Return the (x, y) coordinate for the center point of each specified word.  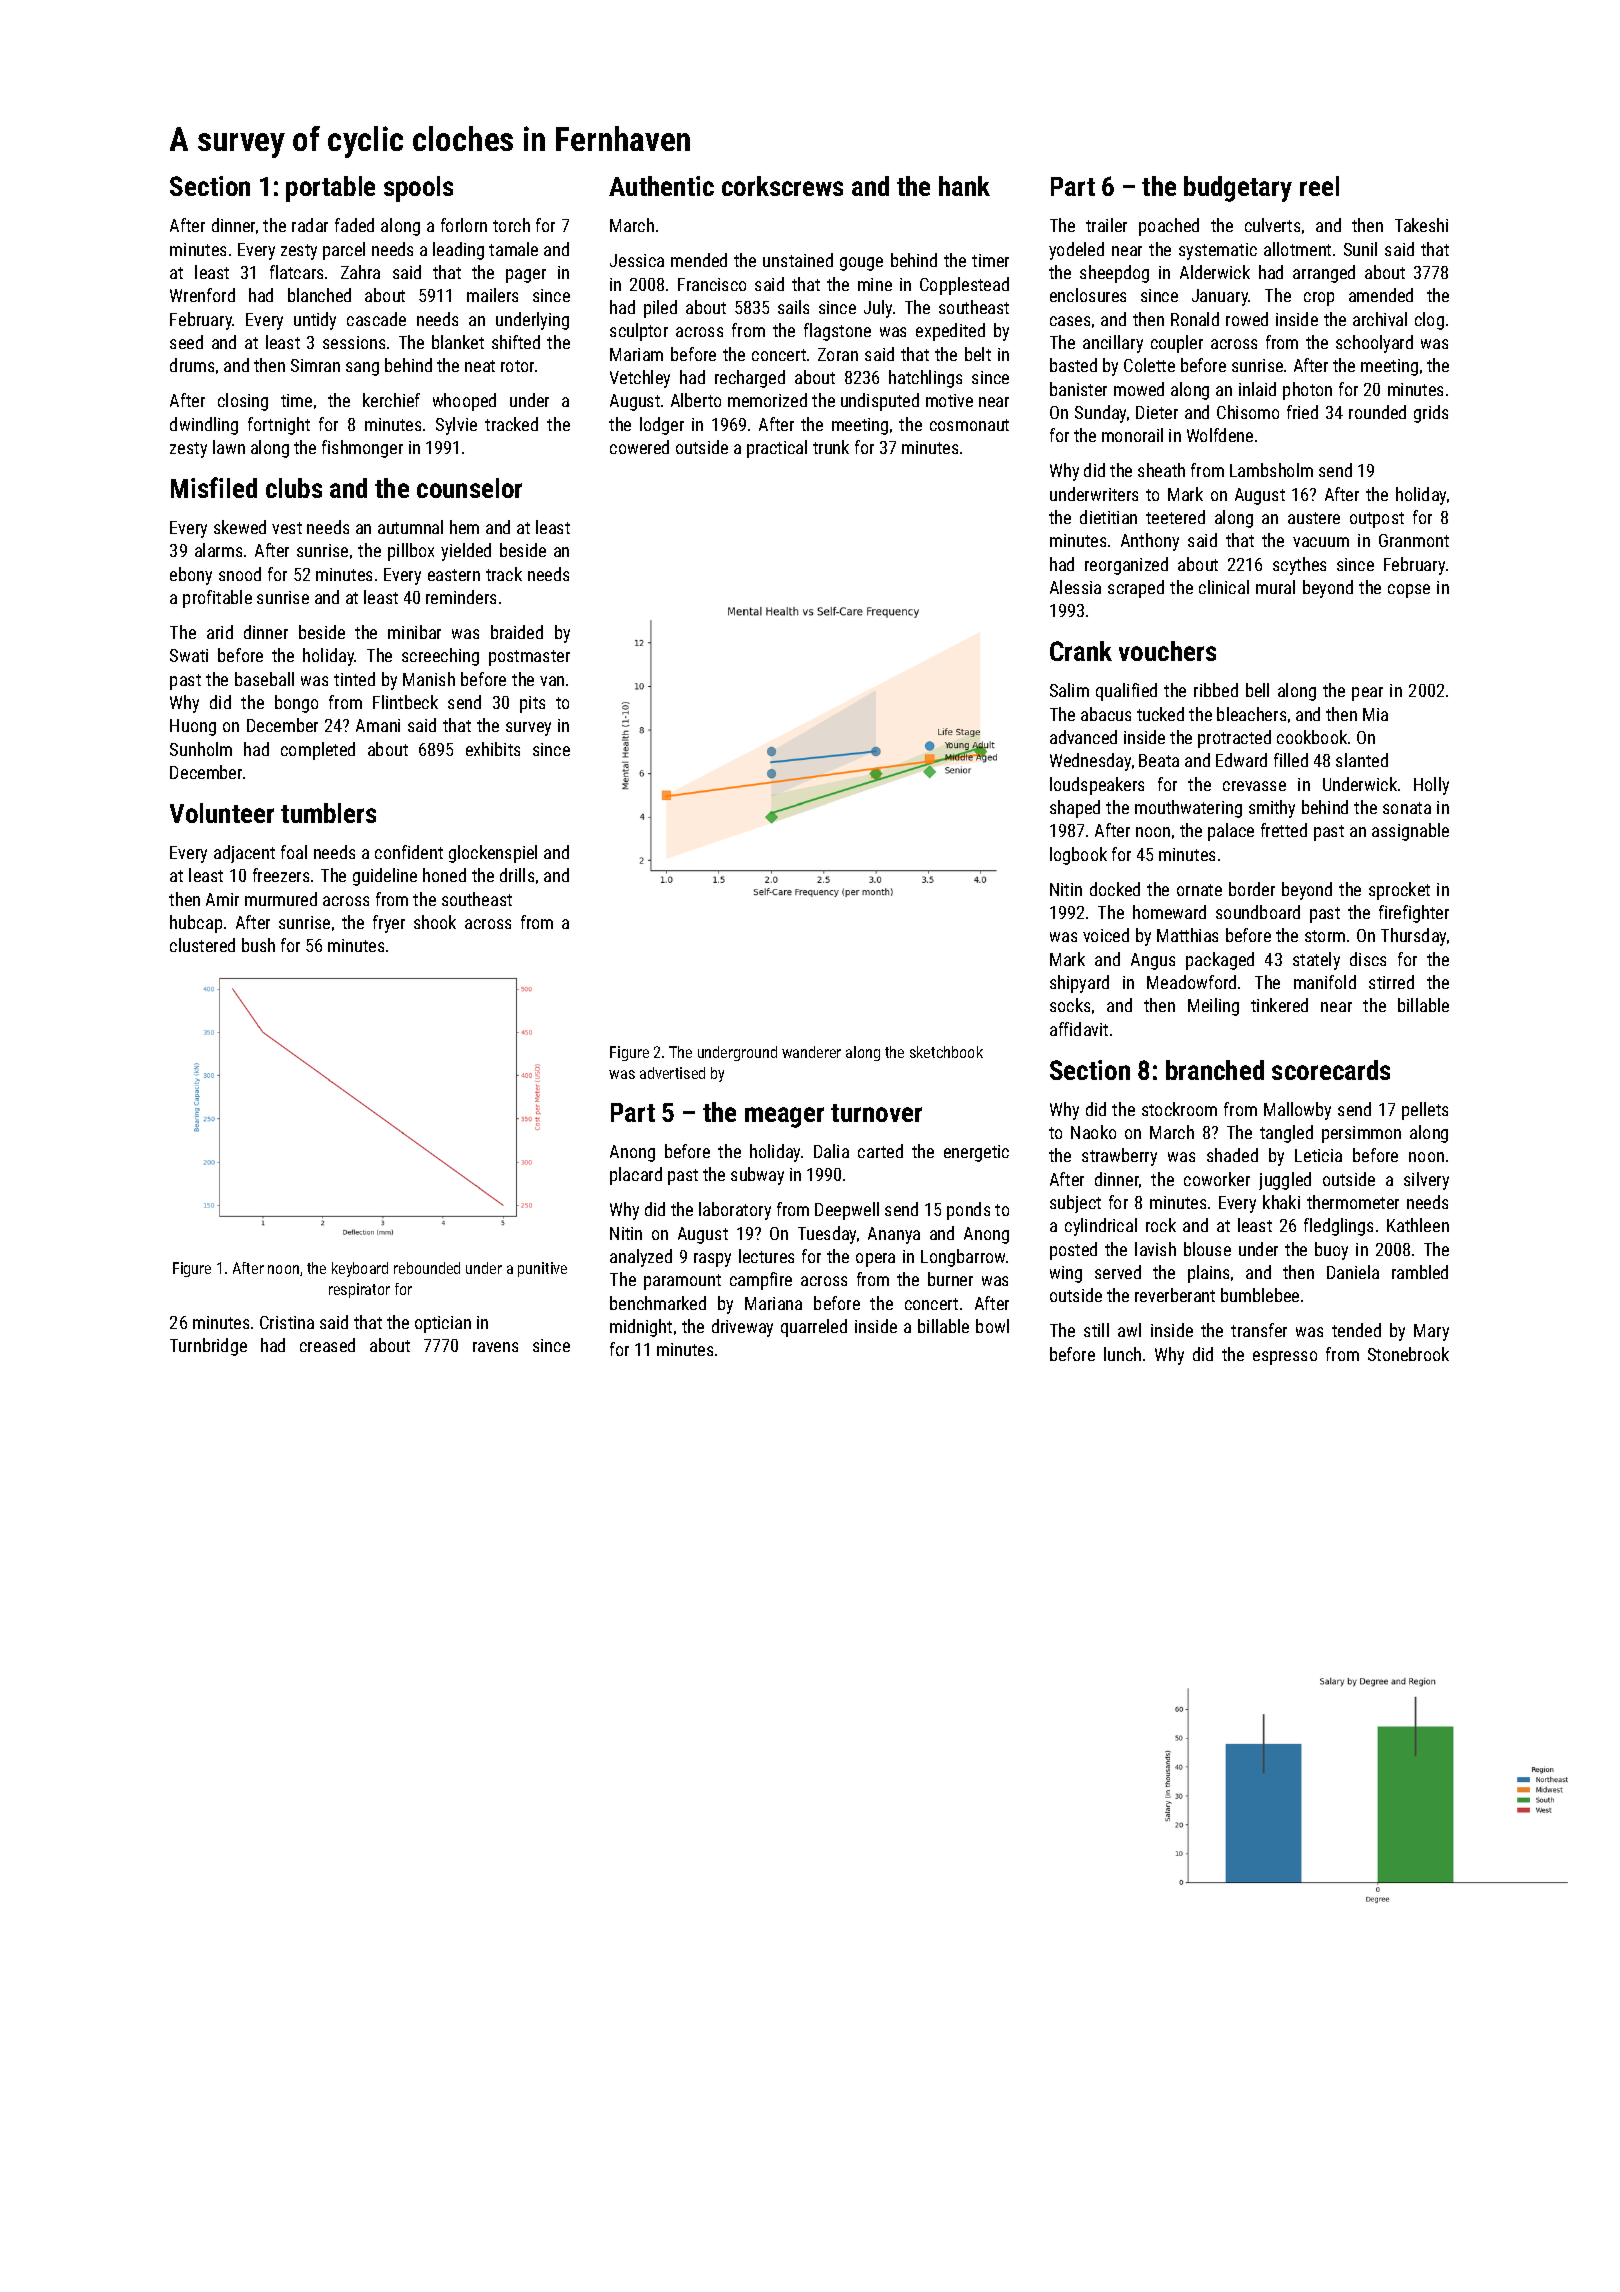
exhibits (493, 749)
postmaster (529, 658)
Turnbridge (208, 1347)
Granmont (1414, 540)
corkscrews (782, 186)
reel (1319, 186)
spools (418, 189)
